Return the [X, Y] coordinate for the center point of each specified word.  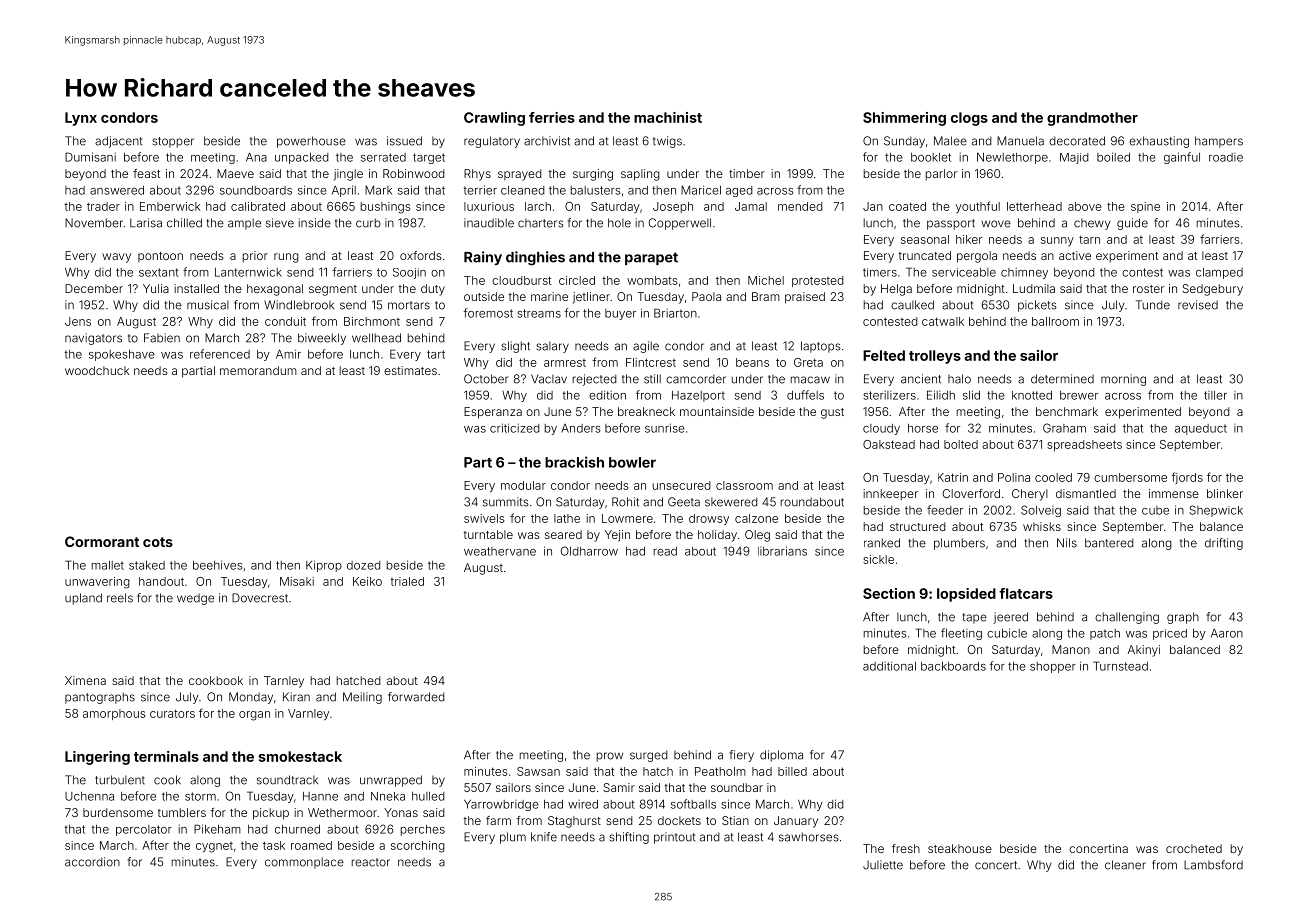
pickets [1037, 306]
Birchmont [372, 321]
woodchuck [97, 370]
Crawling [494, 119]
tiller [1215, 395]
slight [515, 347]
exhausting [1159, 142]
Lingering [97, 758]
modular [523, 485]
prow [610, 757]
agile [646, 347]
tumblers [182, 812]
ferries [552, 117]
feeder [945, 510]
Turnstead [1120, 666]
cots [158, 542]
